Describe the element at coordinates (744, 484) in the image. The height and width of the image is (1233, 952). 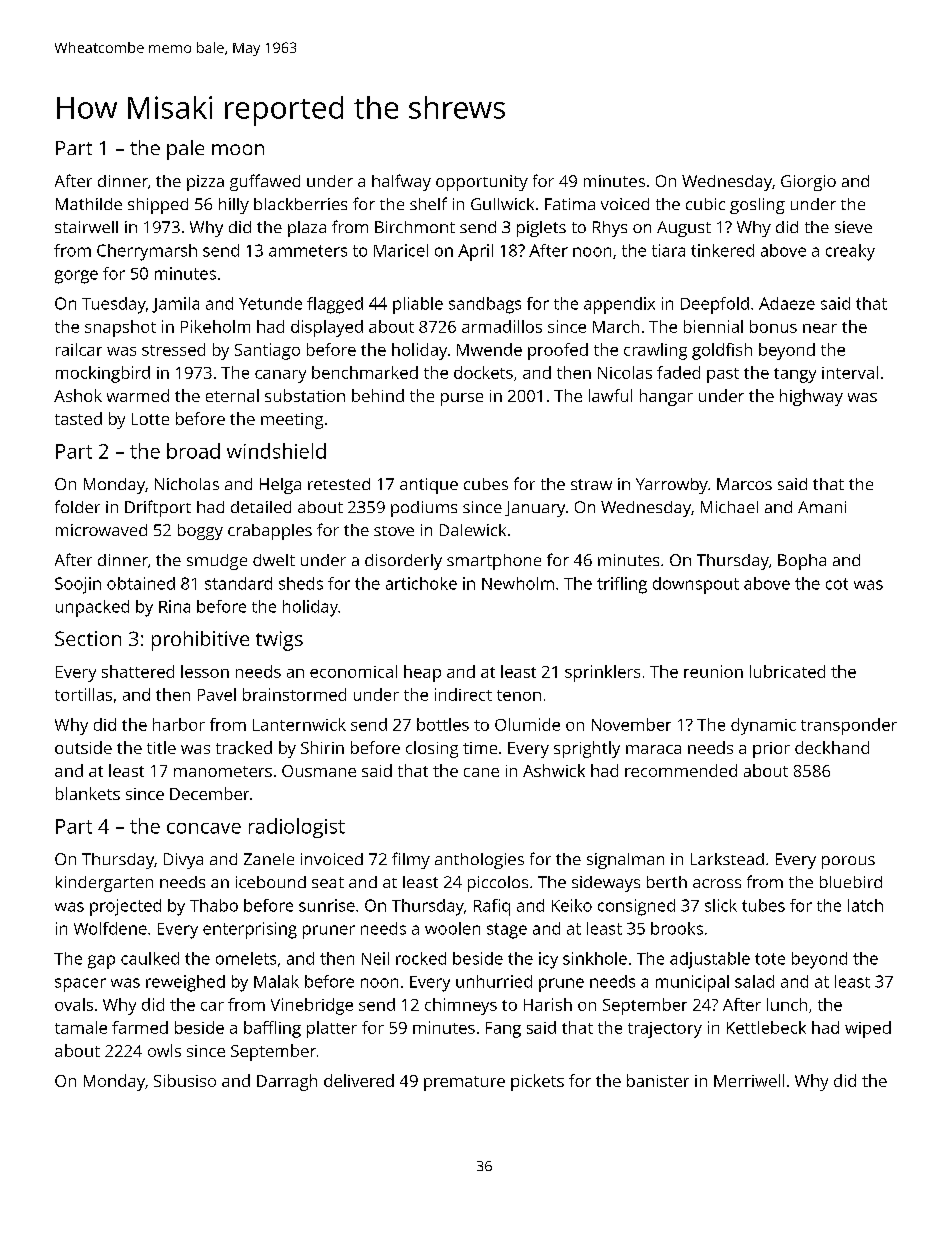
I see `Marcos` at that location.
